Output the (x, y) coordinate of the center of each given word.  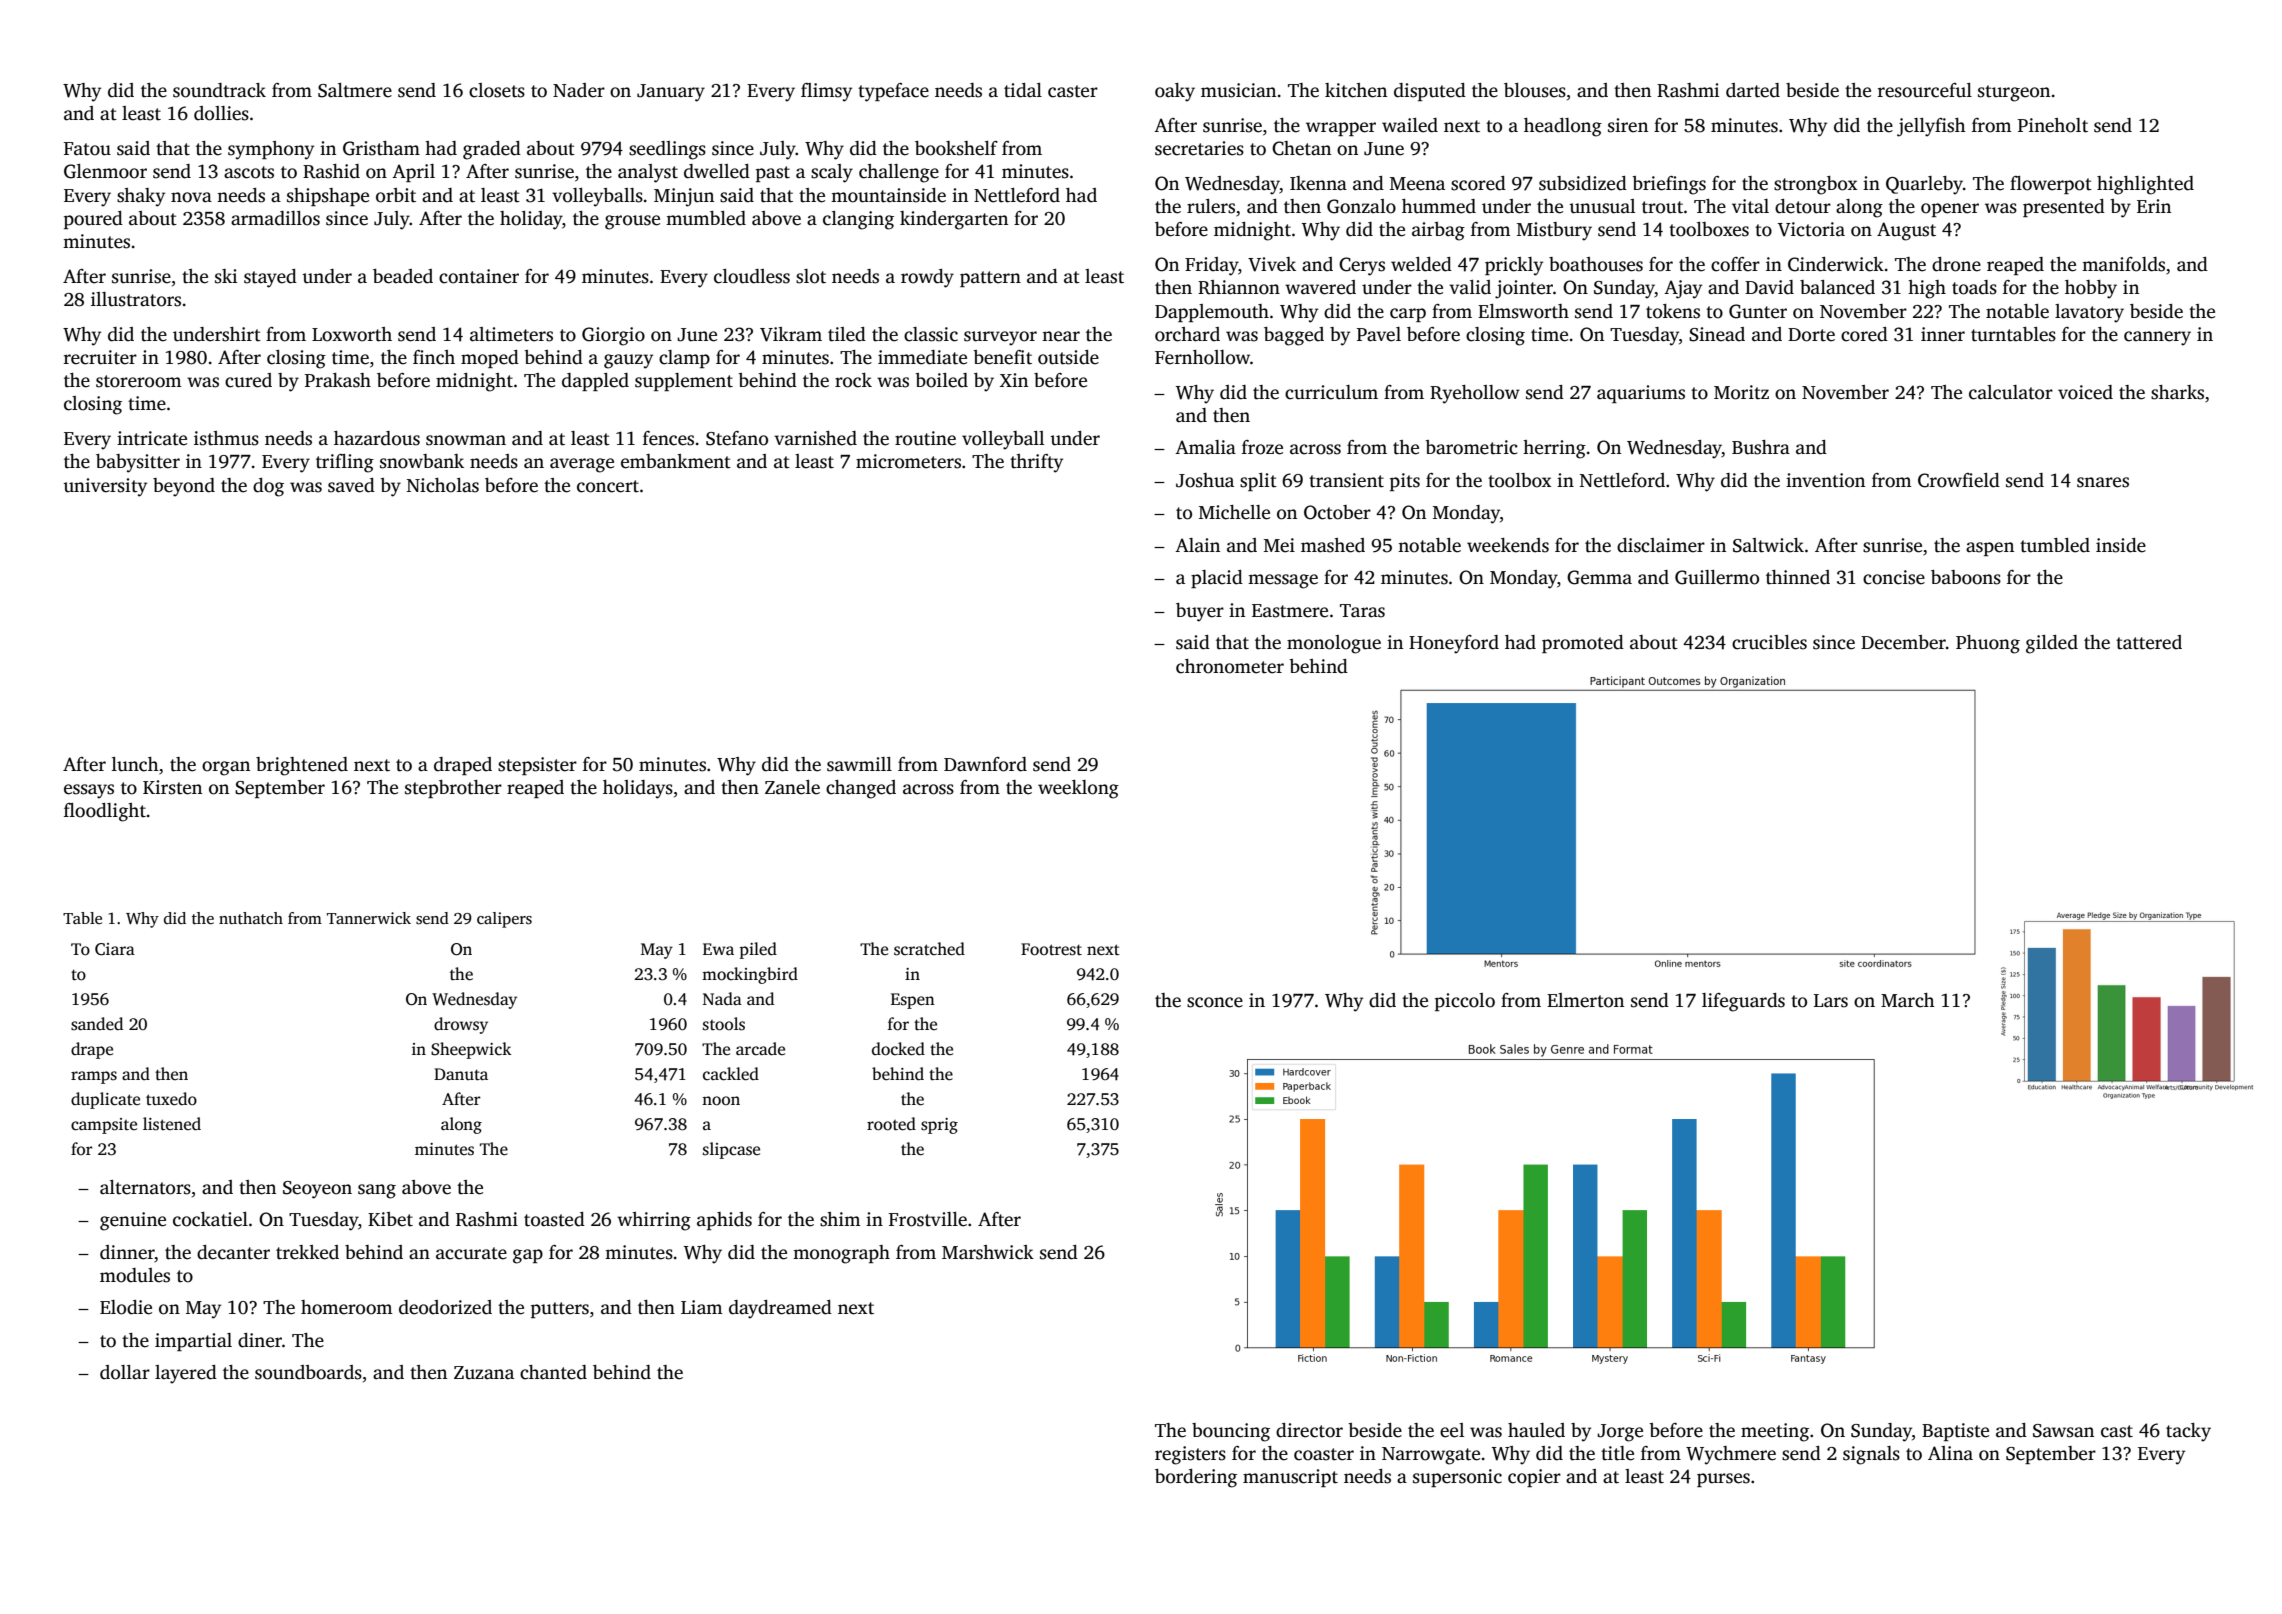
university (105, 487)
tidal (1023, 90)
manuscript (1290, 1478)
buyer (1200, 612)
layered (186, 1374)
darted (1753, 90)
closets (497, 90)
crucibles (1769, 642)
